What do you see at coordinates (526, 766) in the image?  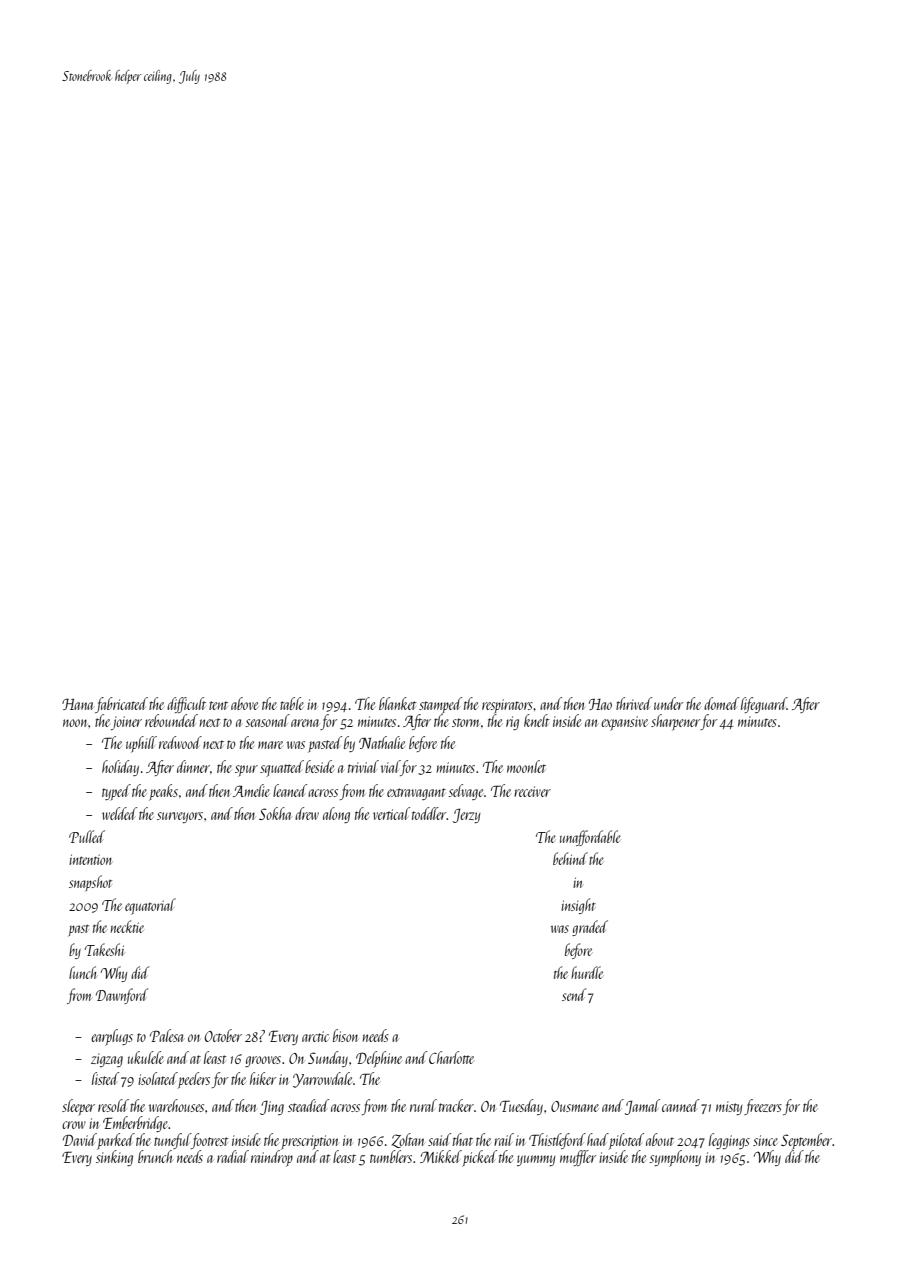 I see `moonlet` at bounding box center [526, 766].
